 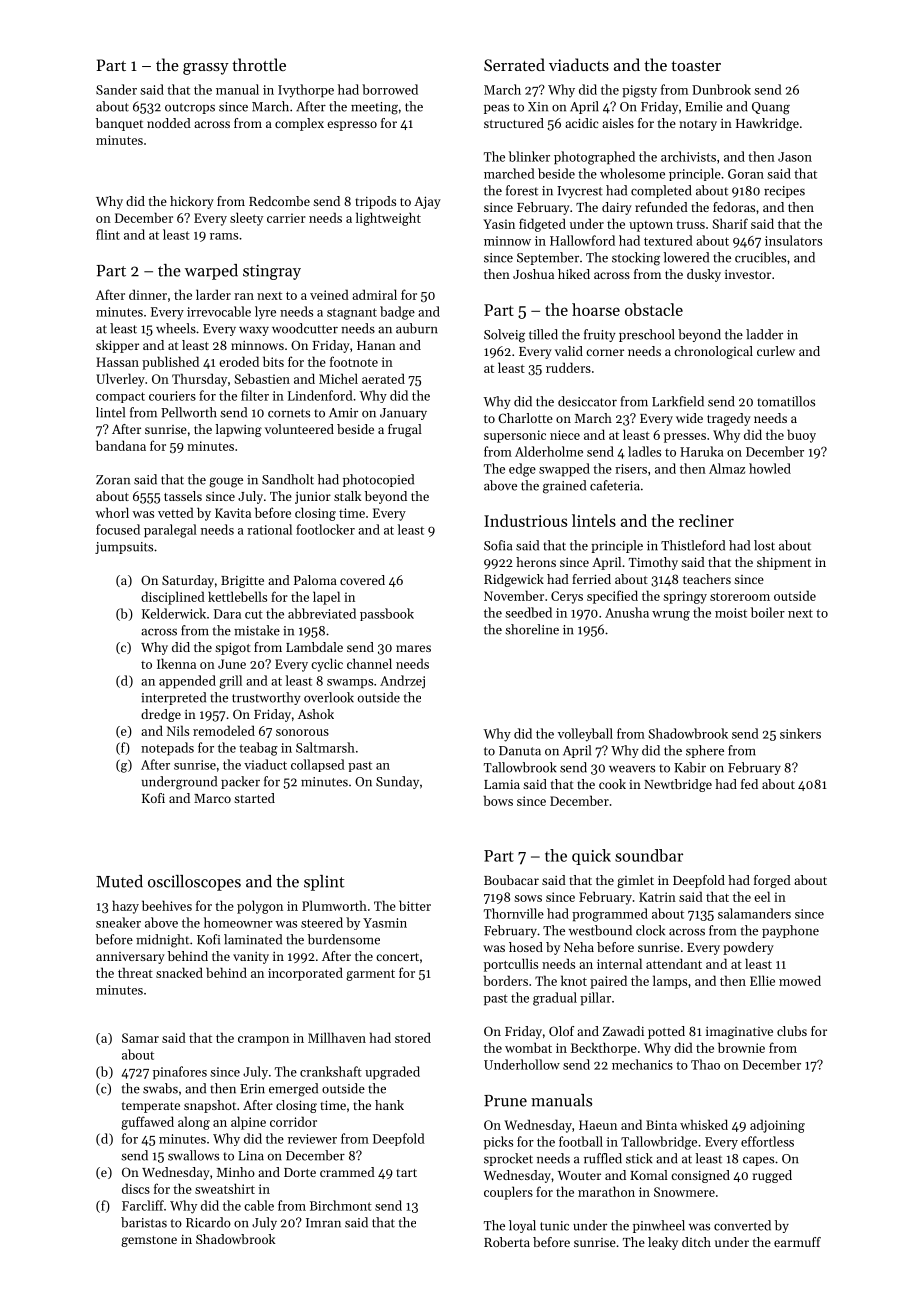 What do you see at coordinates (508, 1159) in the page?
I see `sprocket` at bounding box center [508, 1159].
